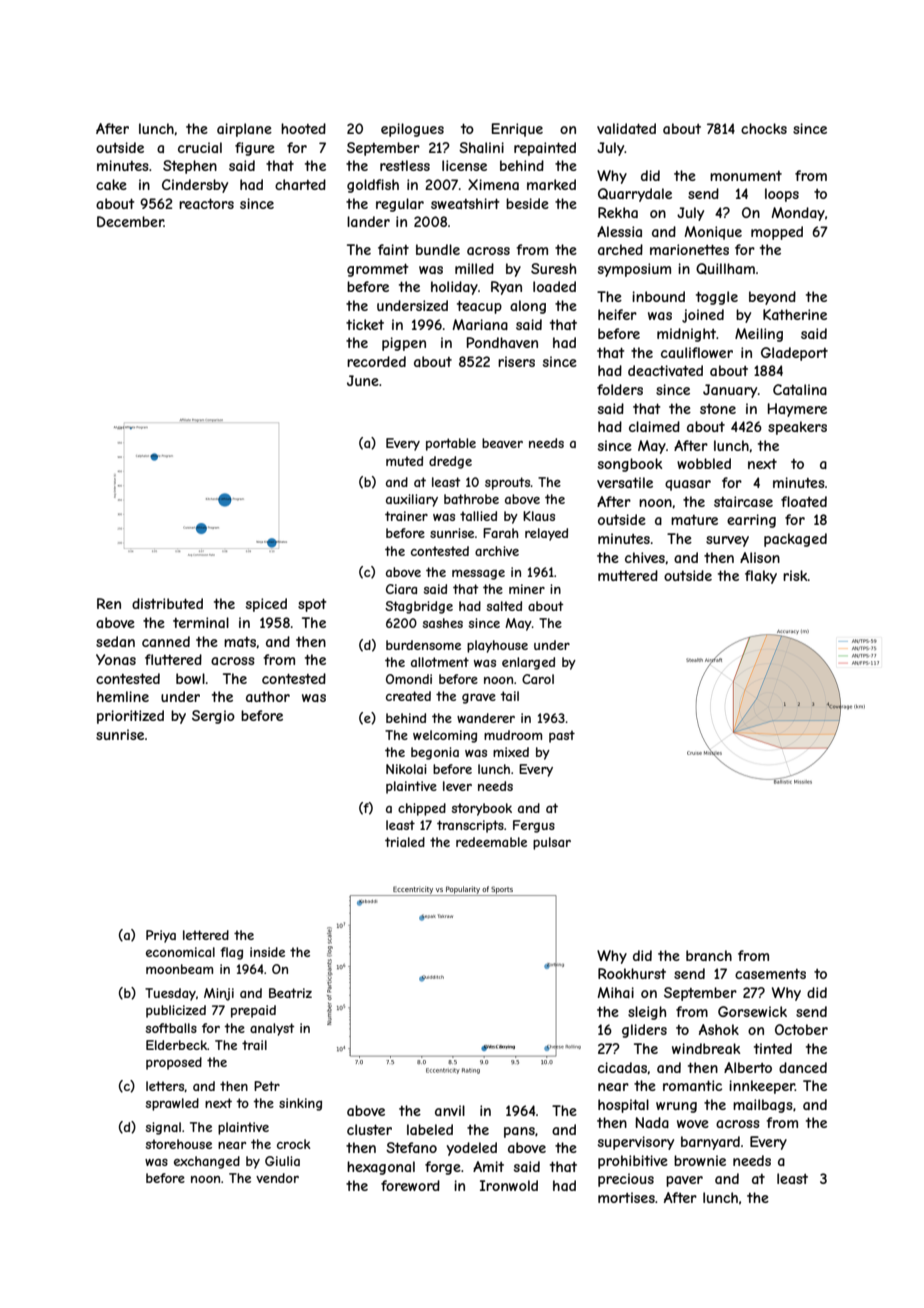 The height and width of the image is (1308, 924). What do you see at coordinates (551, 184) in the image?
I see `marked` at bounding box center [551, 184].
